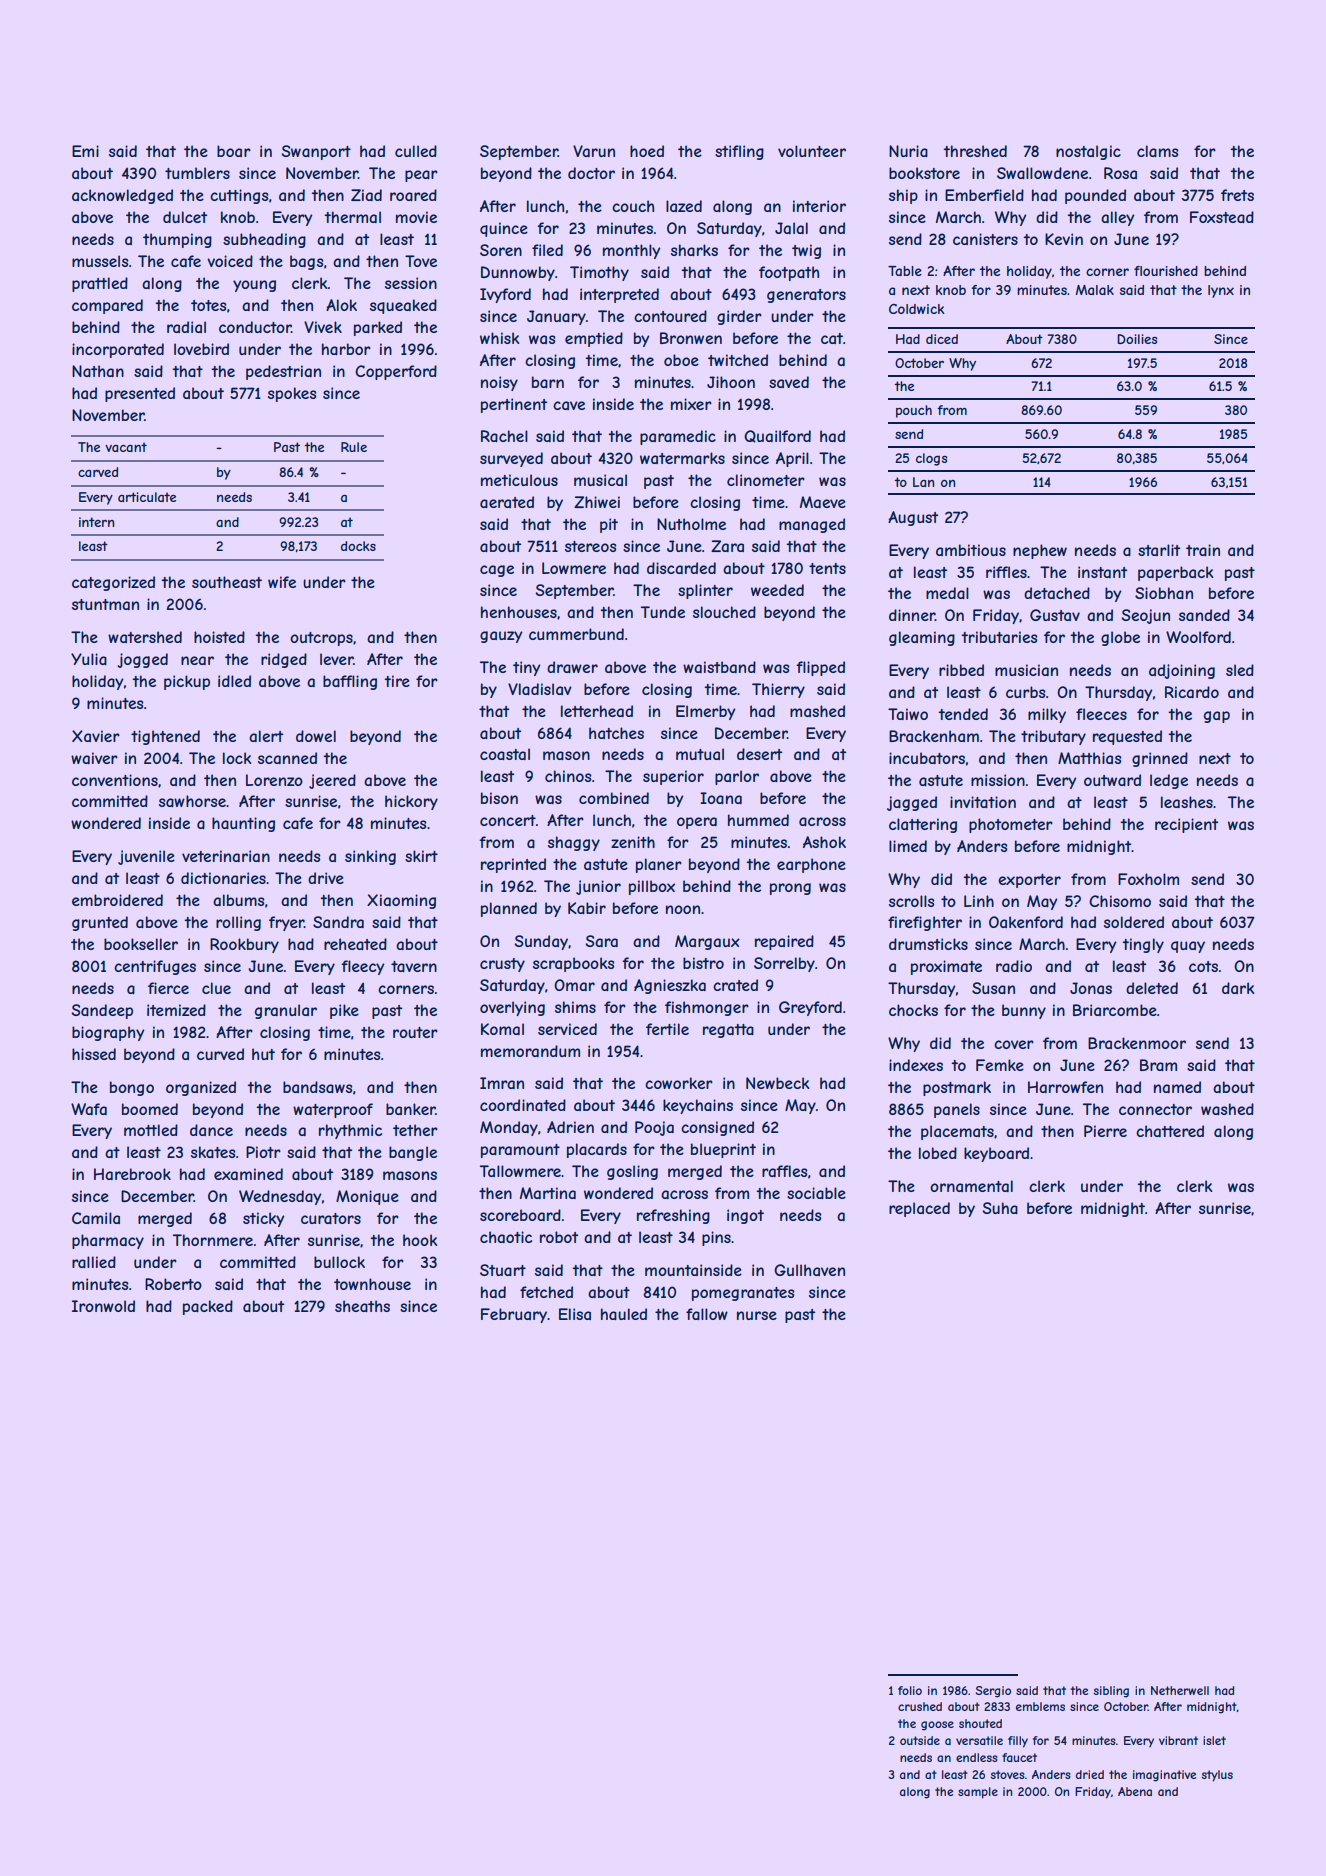 The width and height of the screenshot is (1326, 1876). What do you see at coordinates (103, 1306) in the screenshot?
I see `Ironwold` at bounding box center [103, 1306].
